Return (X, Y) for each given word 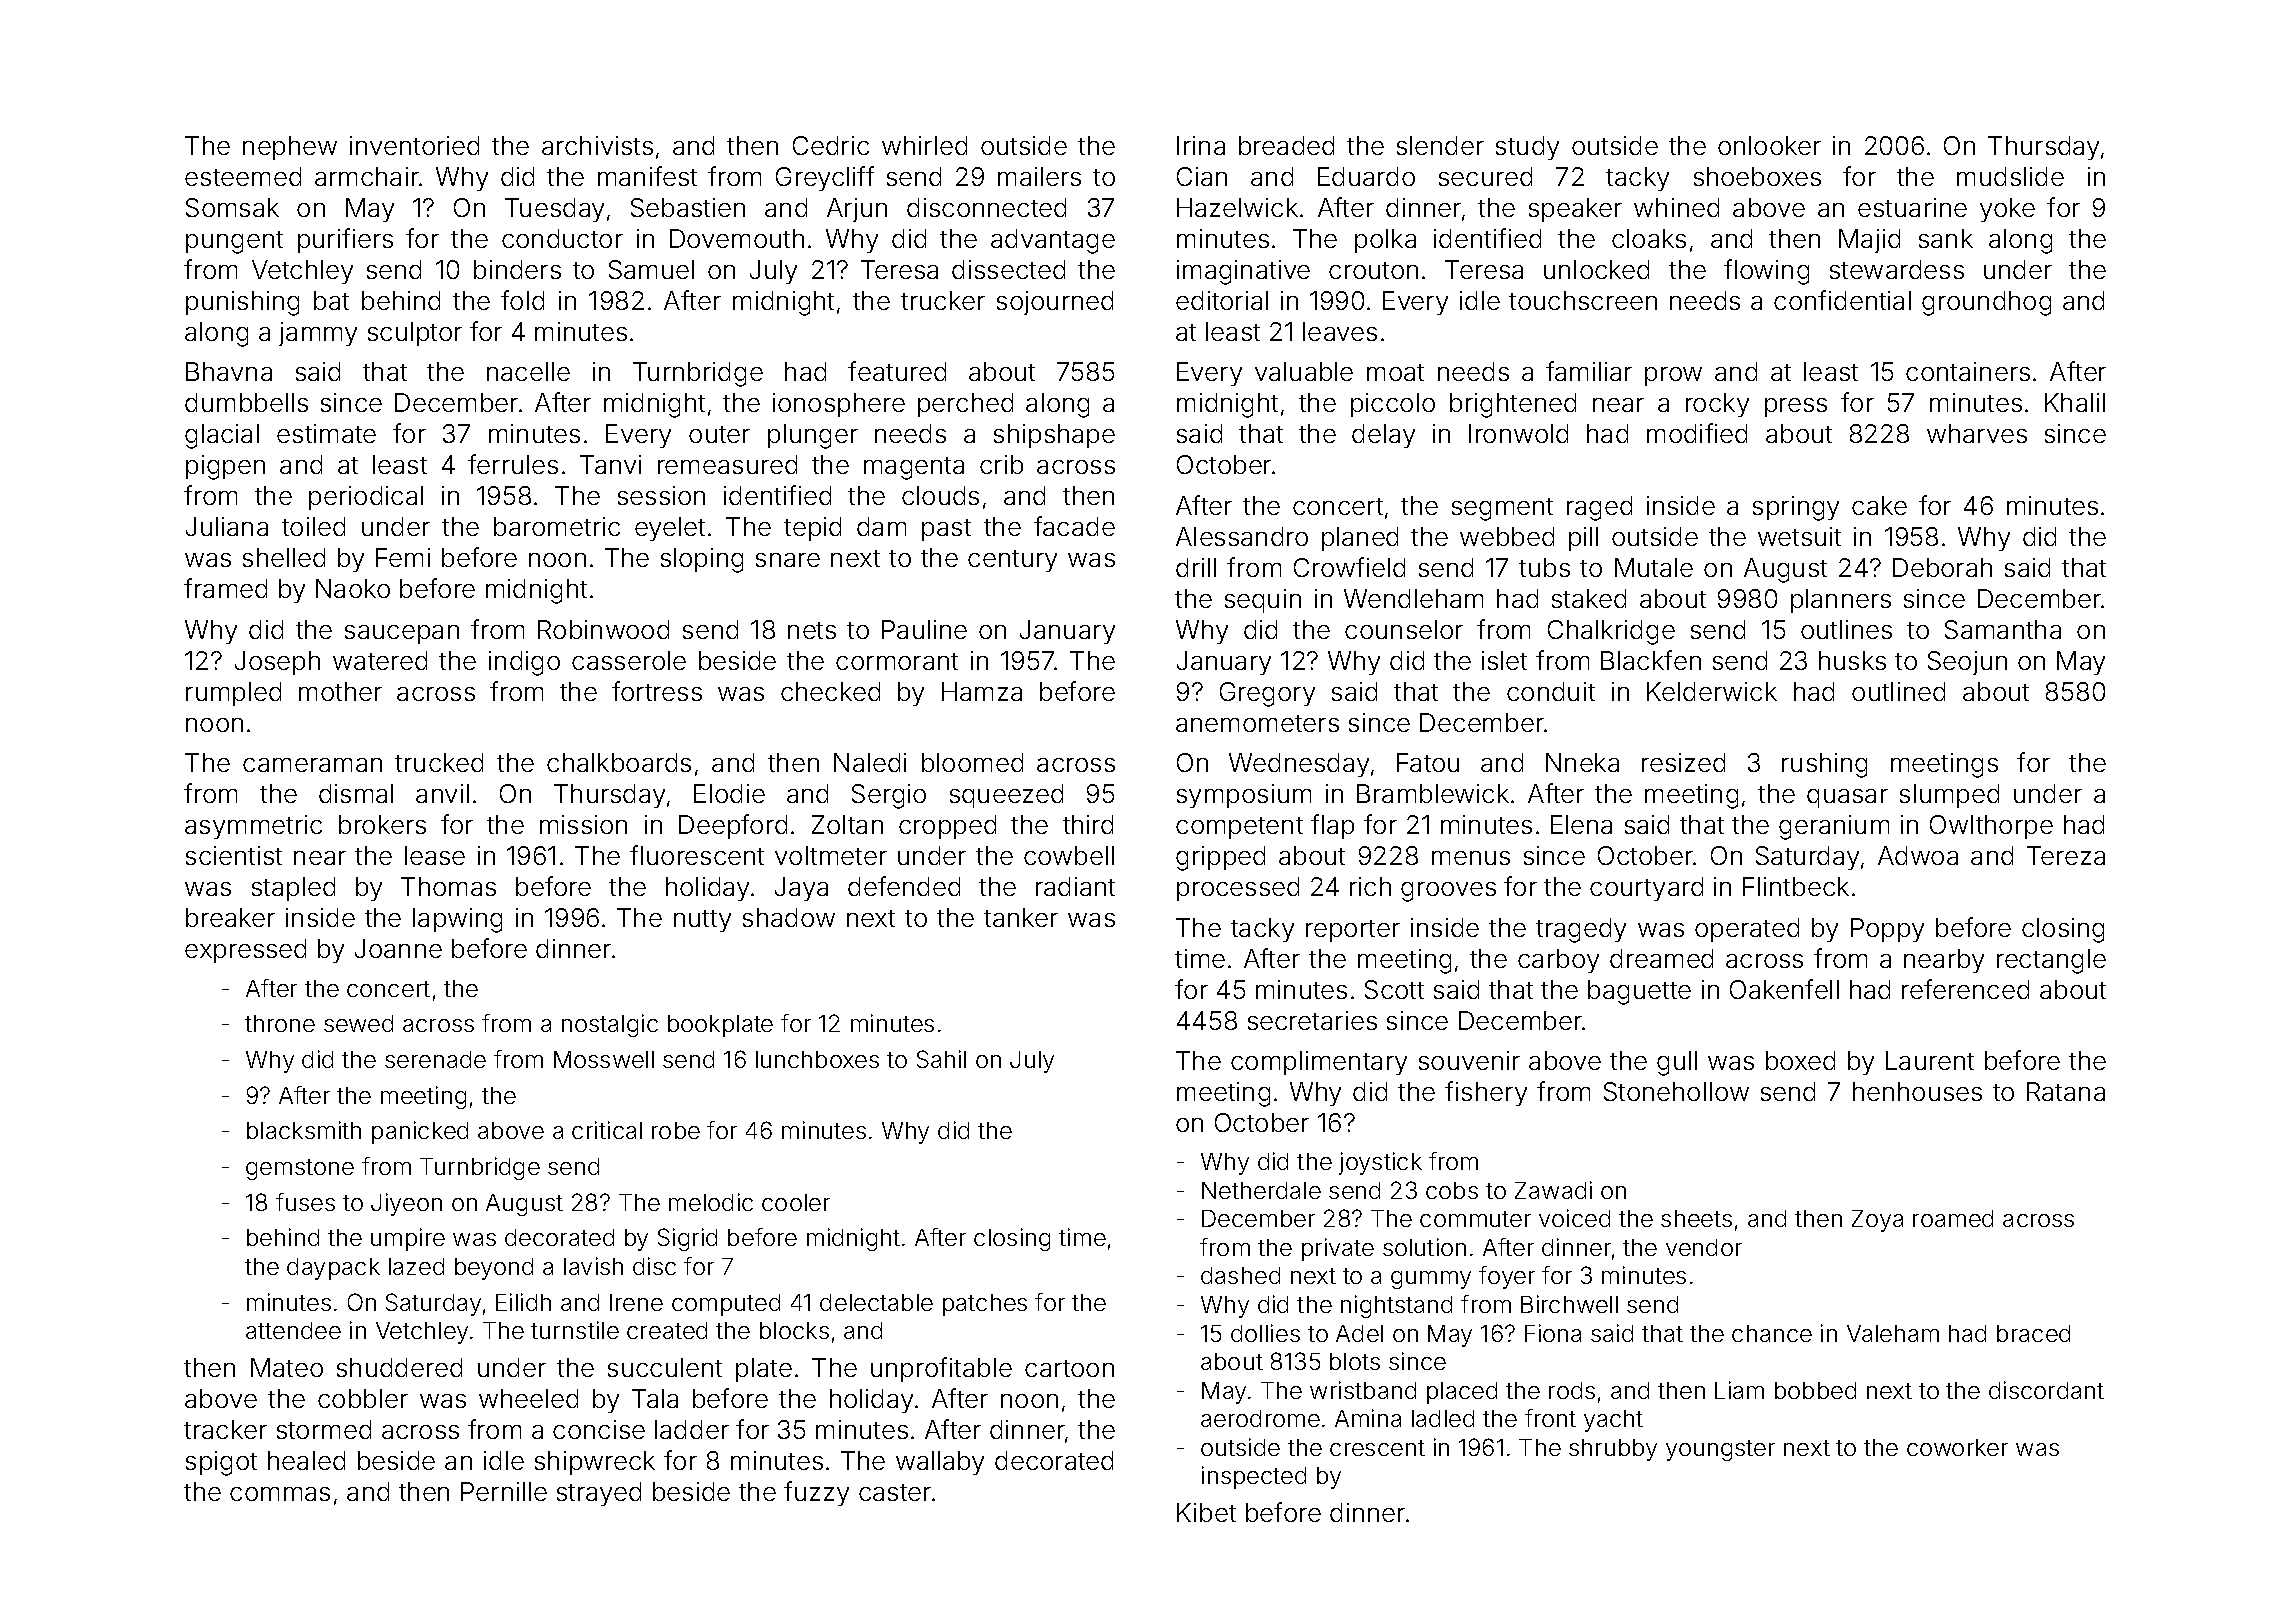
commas (280, 1494)
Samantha (2003, 629)
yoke (2007, 210)
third (1088, 824)
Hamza (982, 691)
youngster (1720, 1450)
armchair (367, 176)
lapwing (457, 920)
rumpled (233, 694)
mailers (1039, 176)
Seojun (1967, 663)
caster (895, 1492)
